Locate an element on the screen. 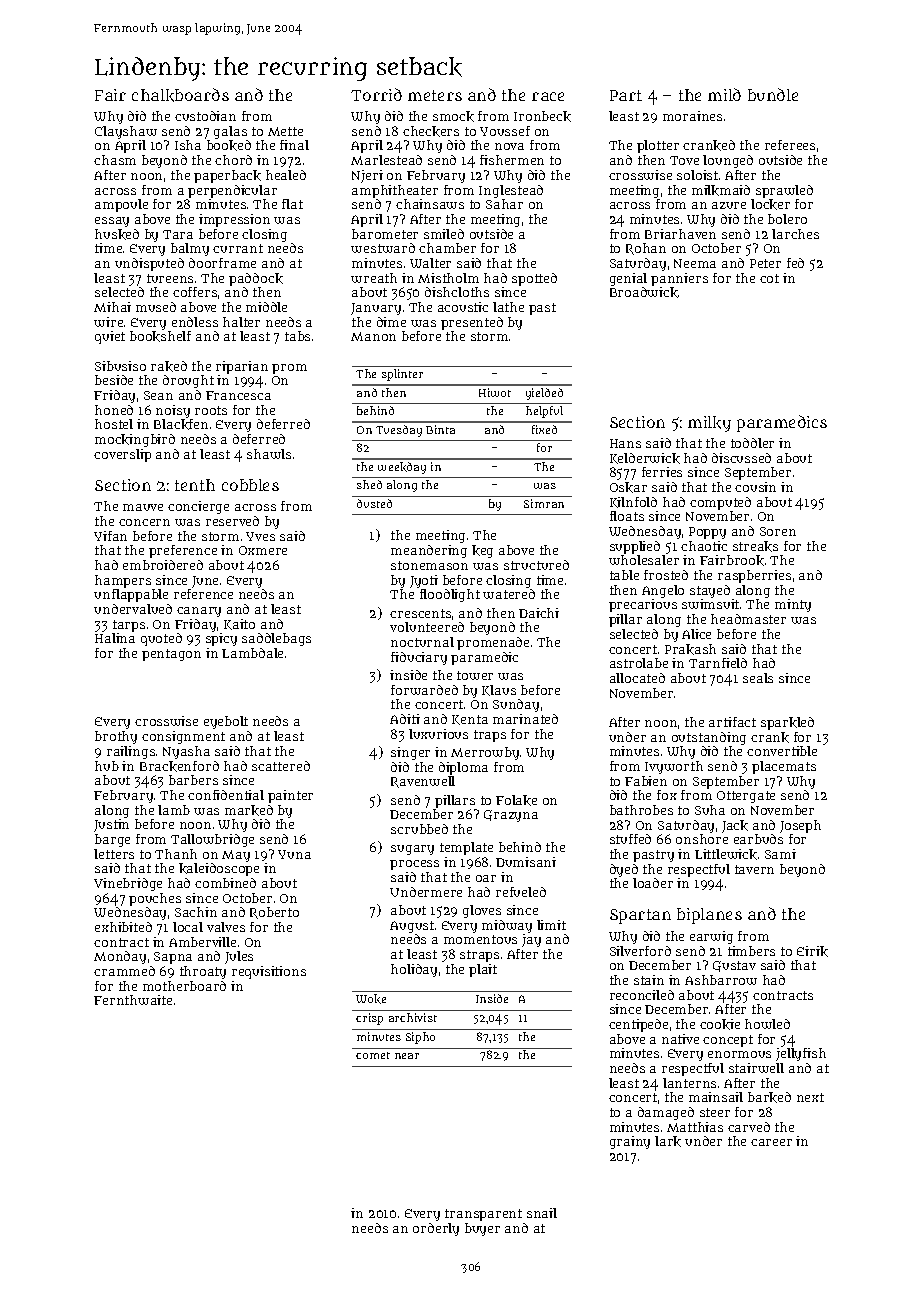 Image resolution: width=924 pixels, height=1308 pixels. Vinebridge is located at coordinates (128, 884).
